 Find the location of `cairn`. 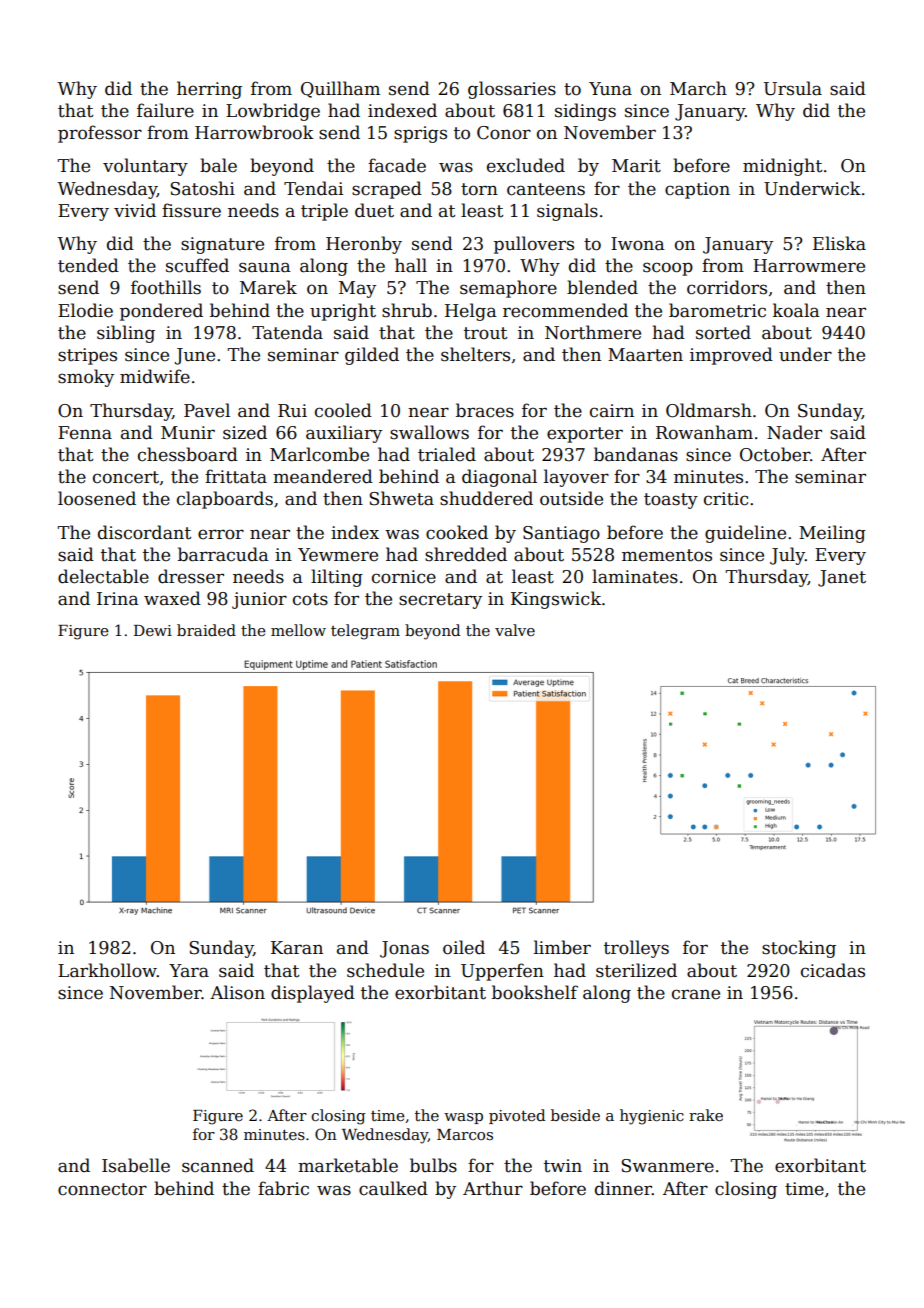

cairn is located at coordinates (612, 411).
